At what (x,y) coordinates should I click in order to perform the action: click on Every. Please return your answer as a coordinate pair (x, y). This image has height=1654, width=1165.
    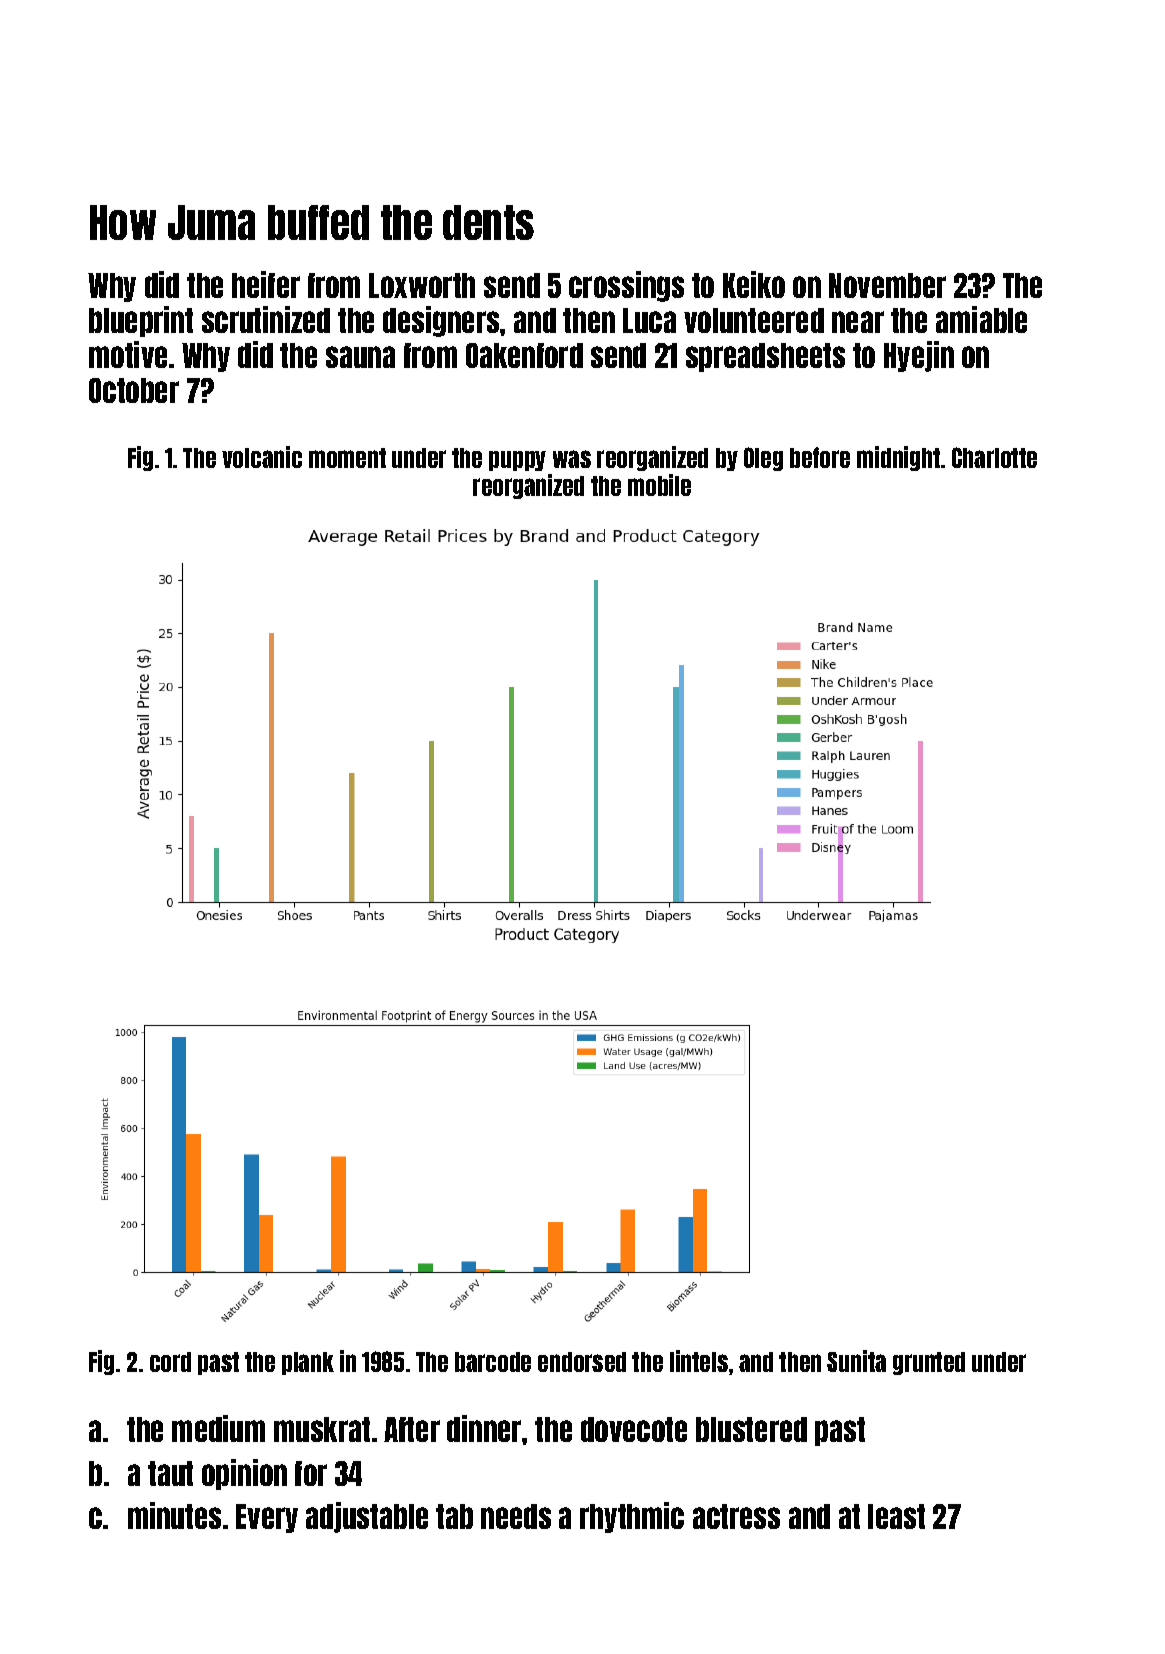
    Looking at the image, I should click on (267, 1518).
